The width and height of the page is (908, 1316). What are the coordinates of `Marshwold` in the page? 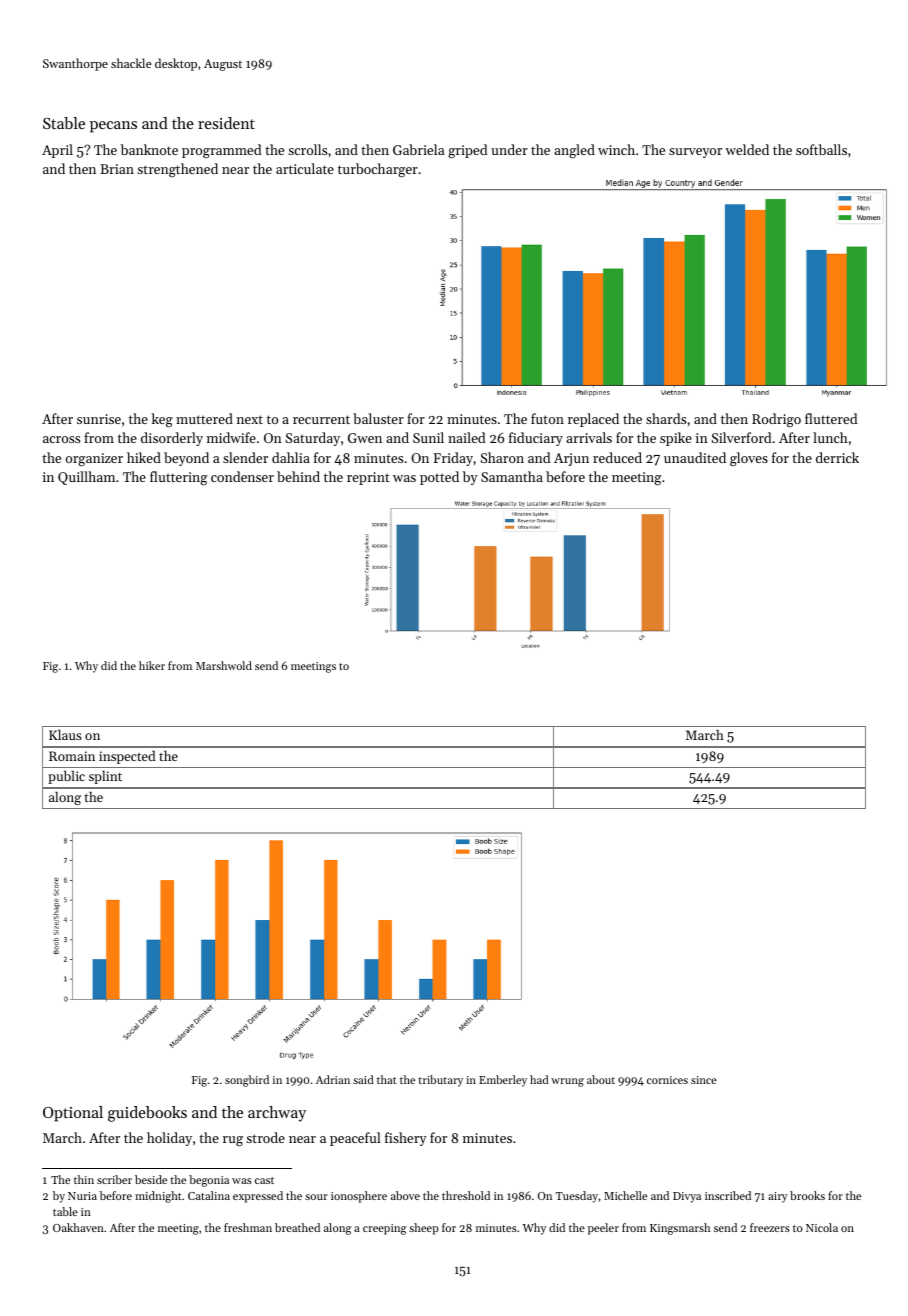 It's located at (224, 665).
